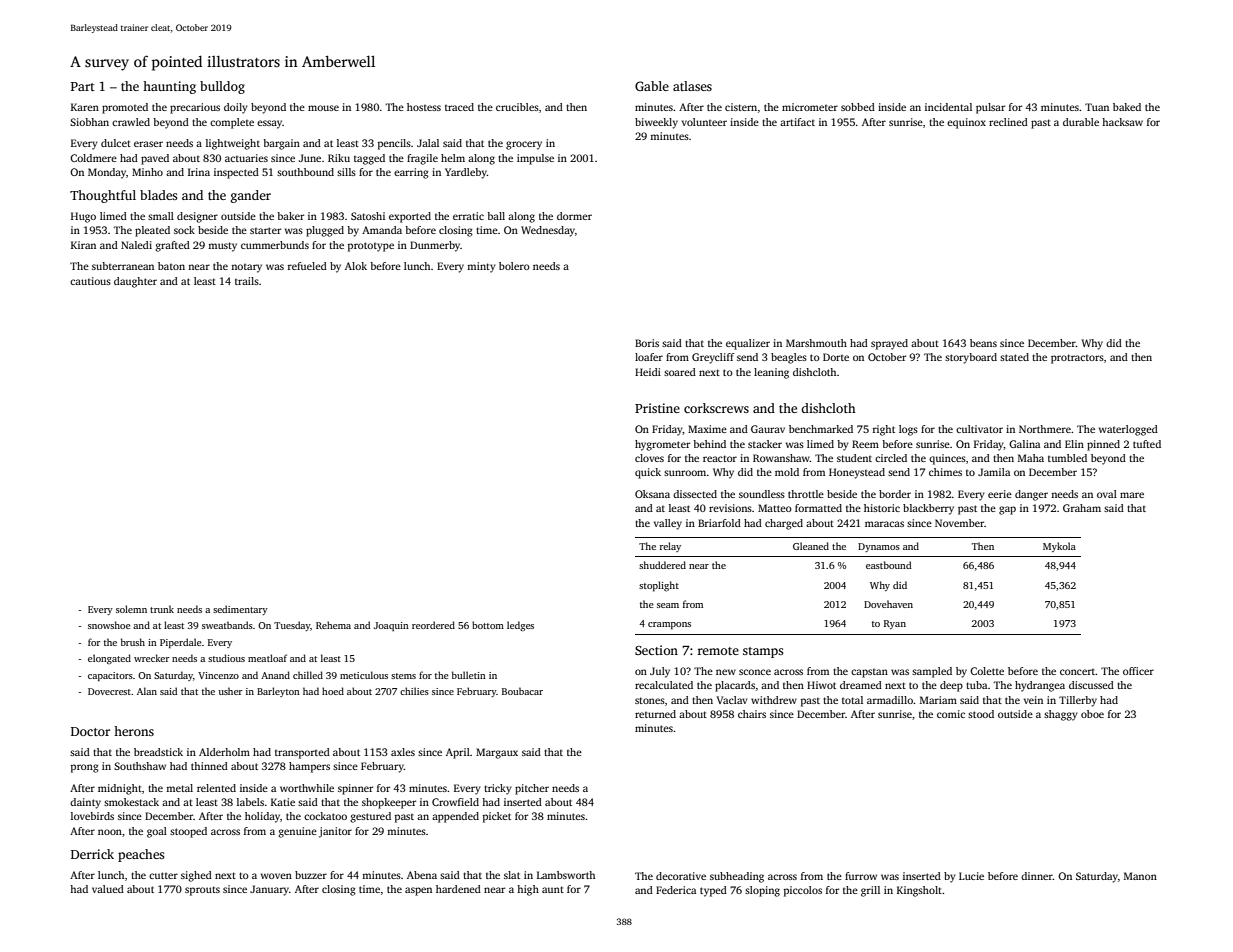 The width and height of the image is (1233, 952). Describe the element at coordinates (748, 344) in the image. I see `equalizer` at that location.
